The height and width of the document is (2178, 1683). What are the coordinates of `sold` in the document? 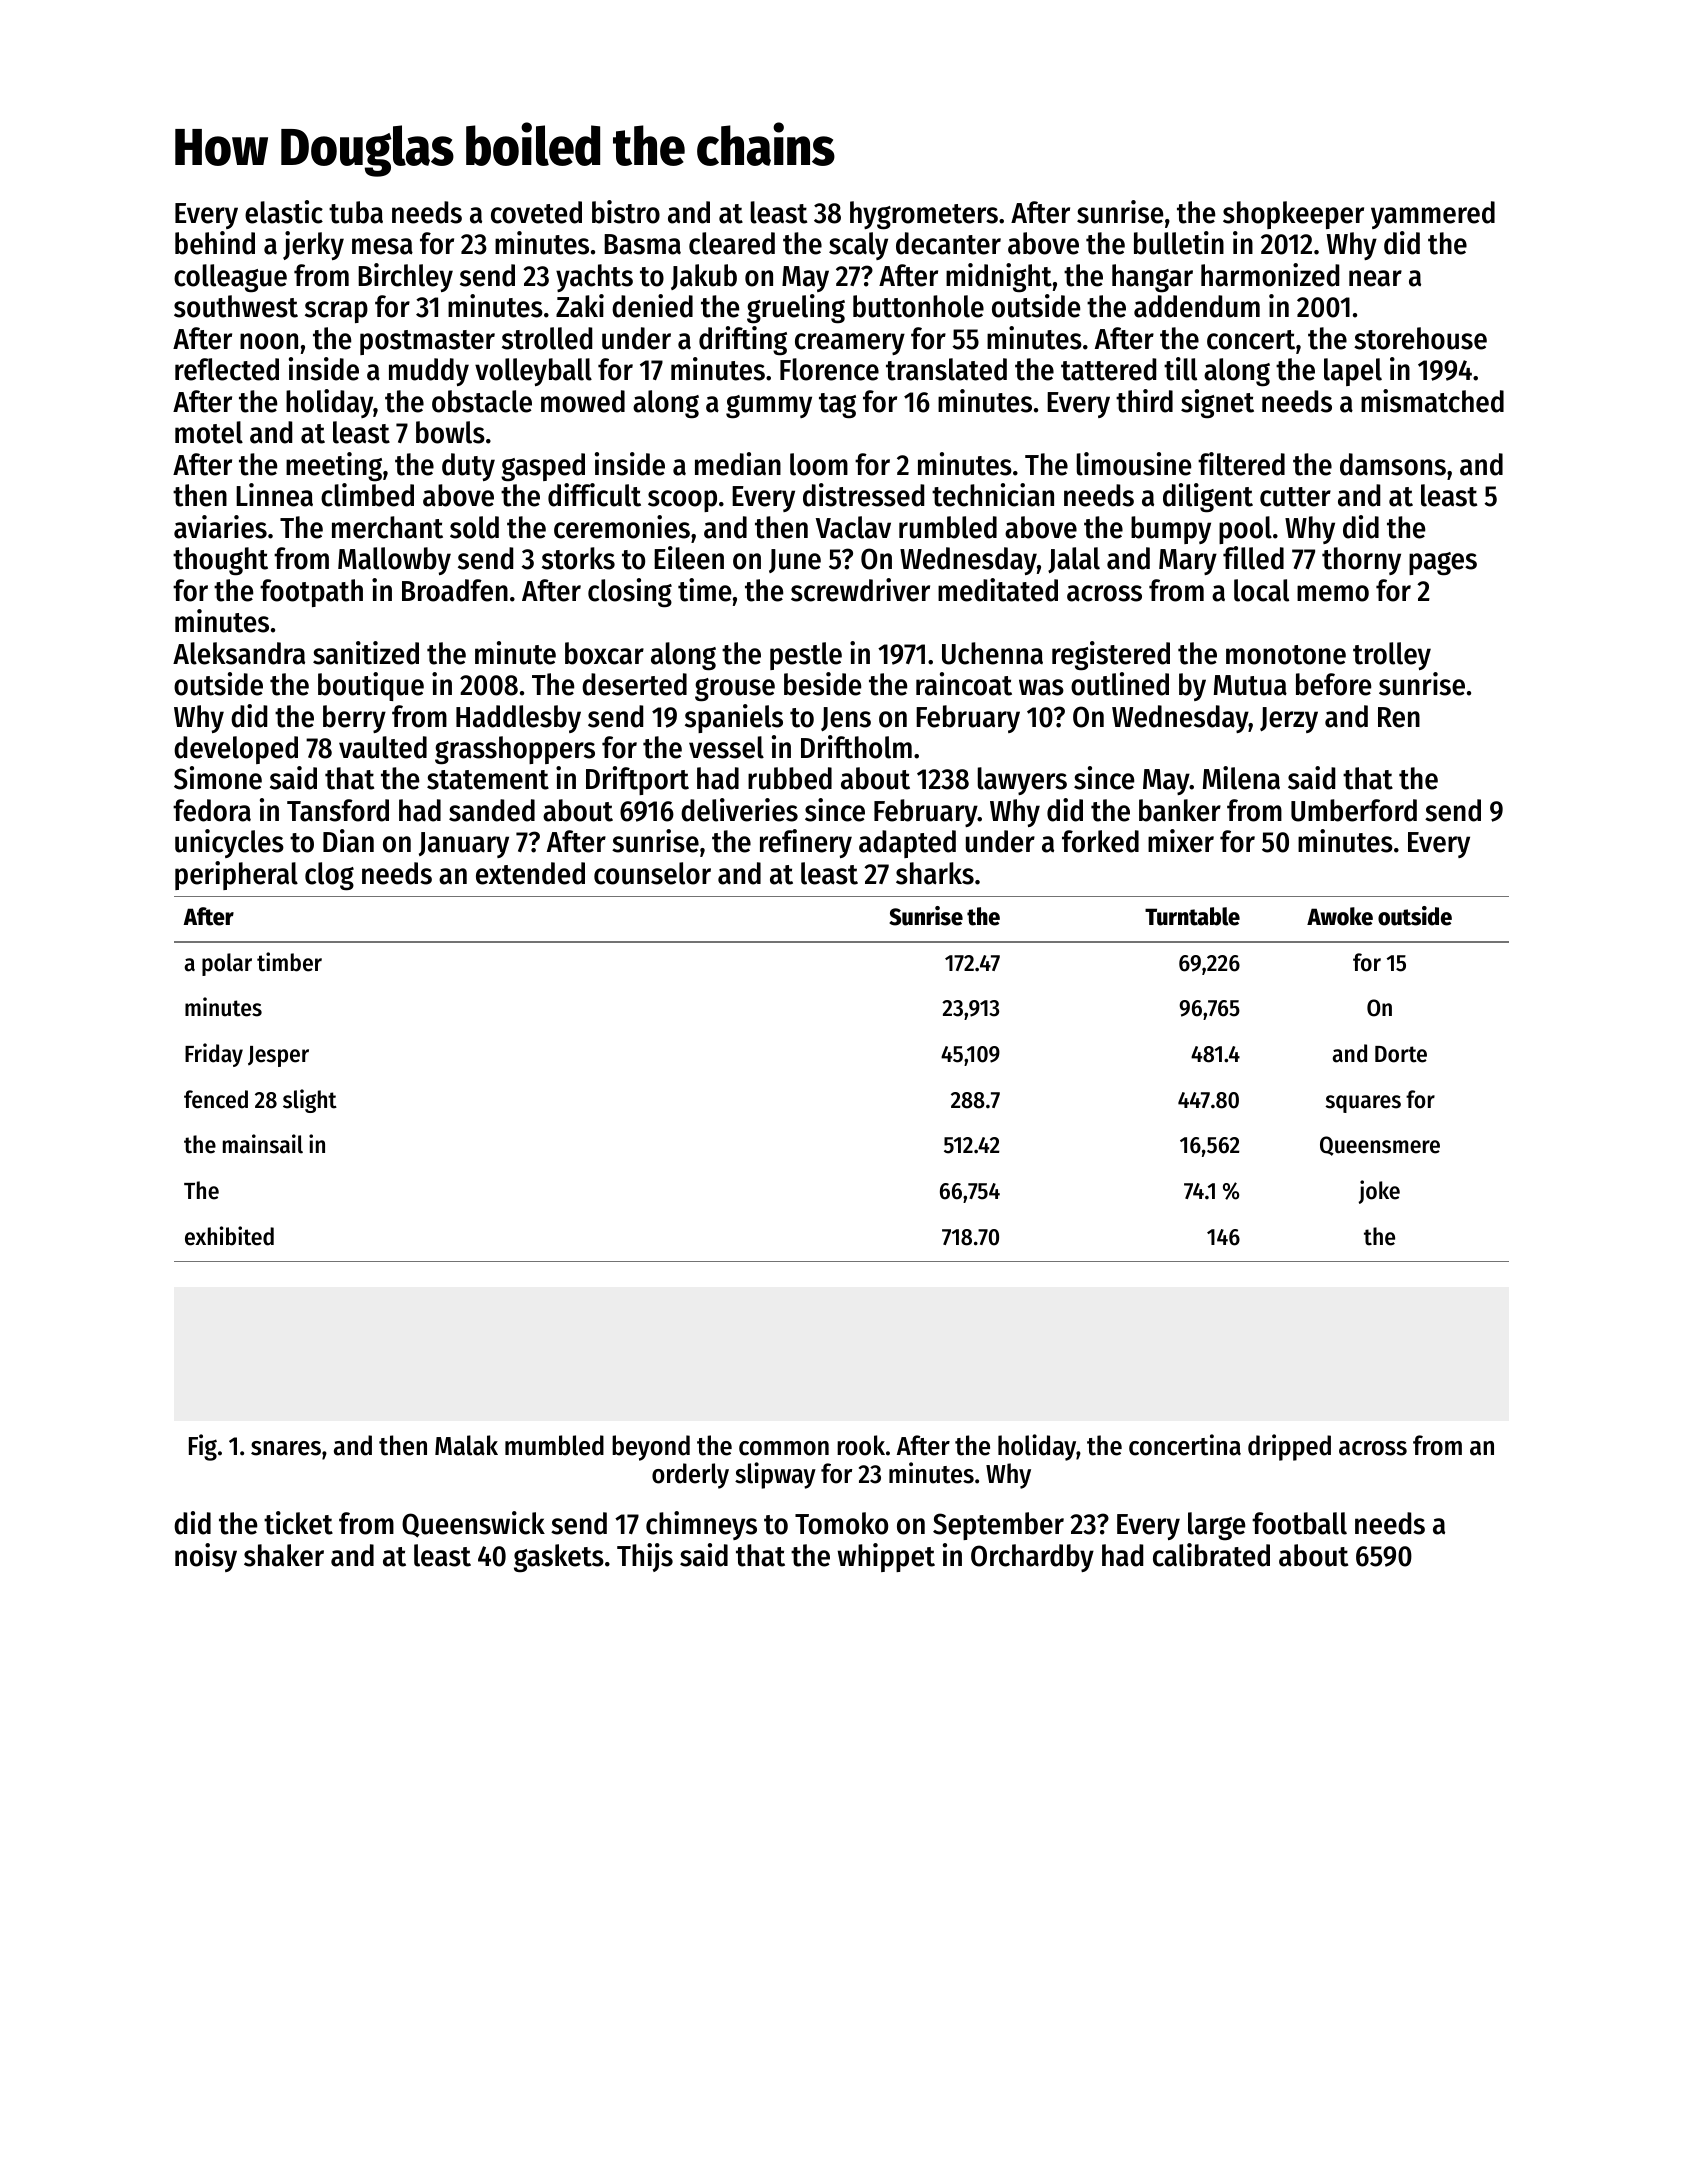 It's located at (474, 527).
